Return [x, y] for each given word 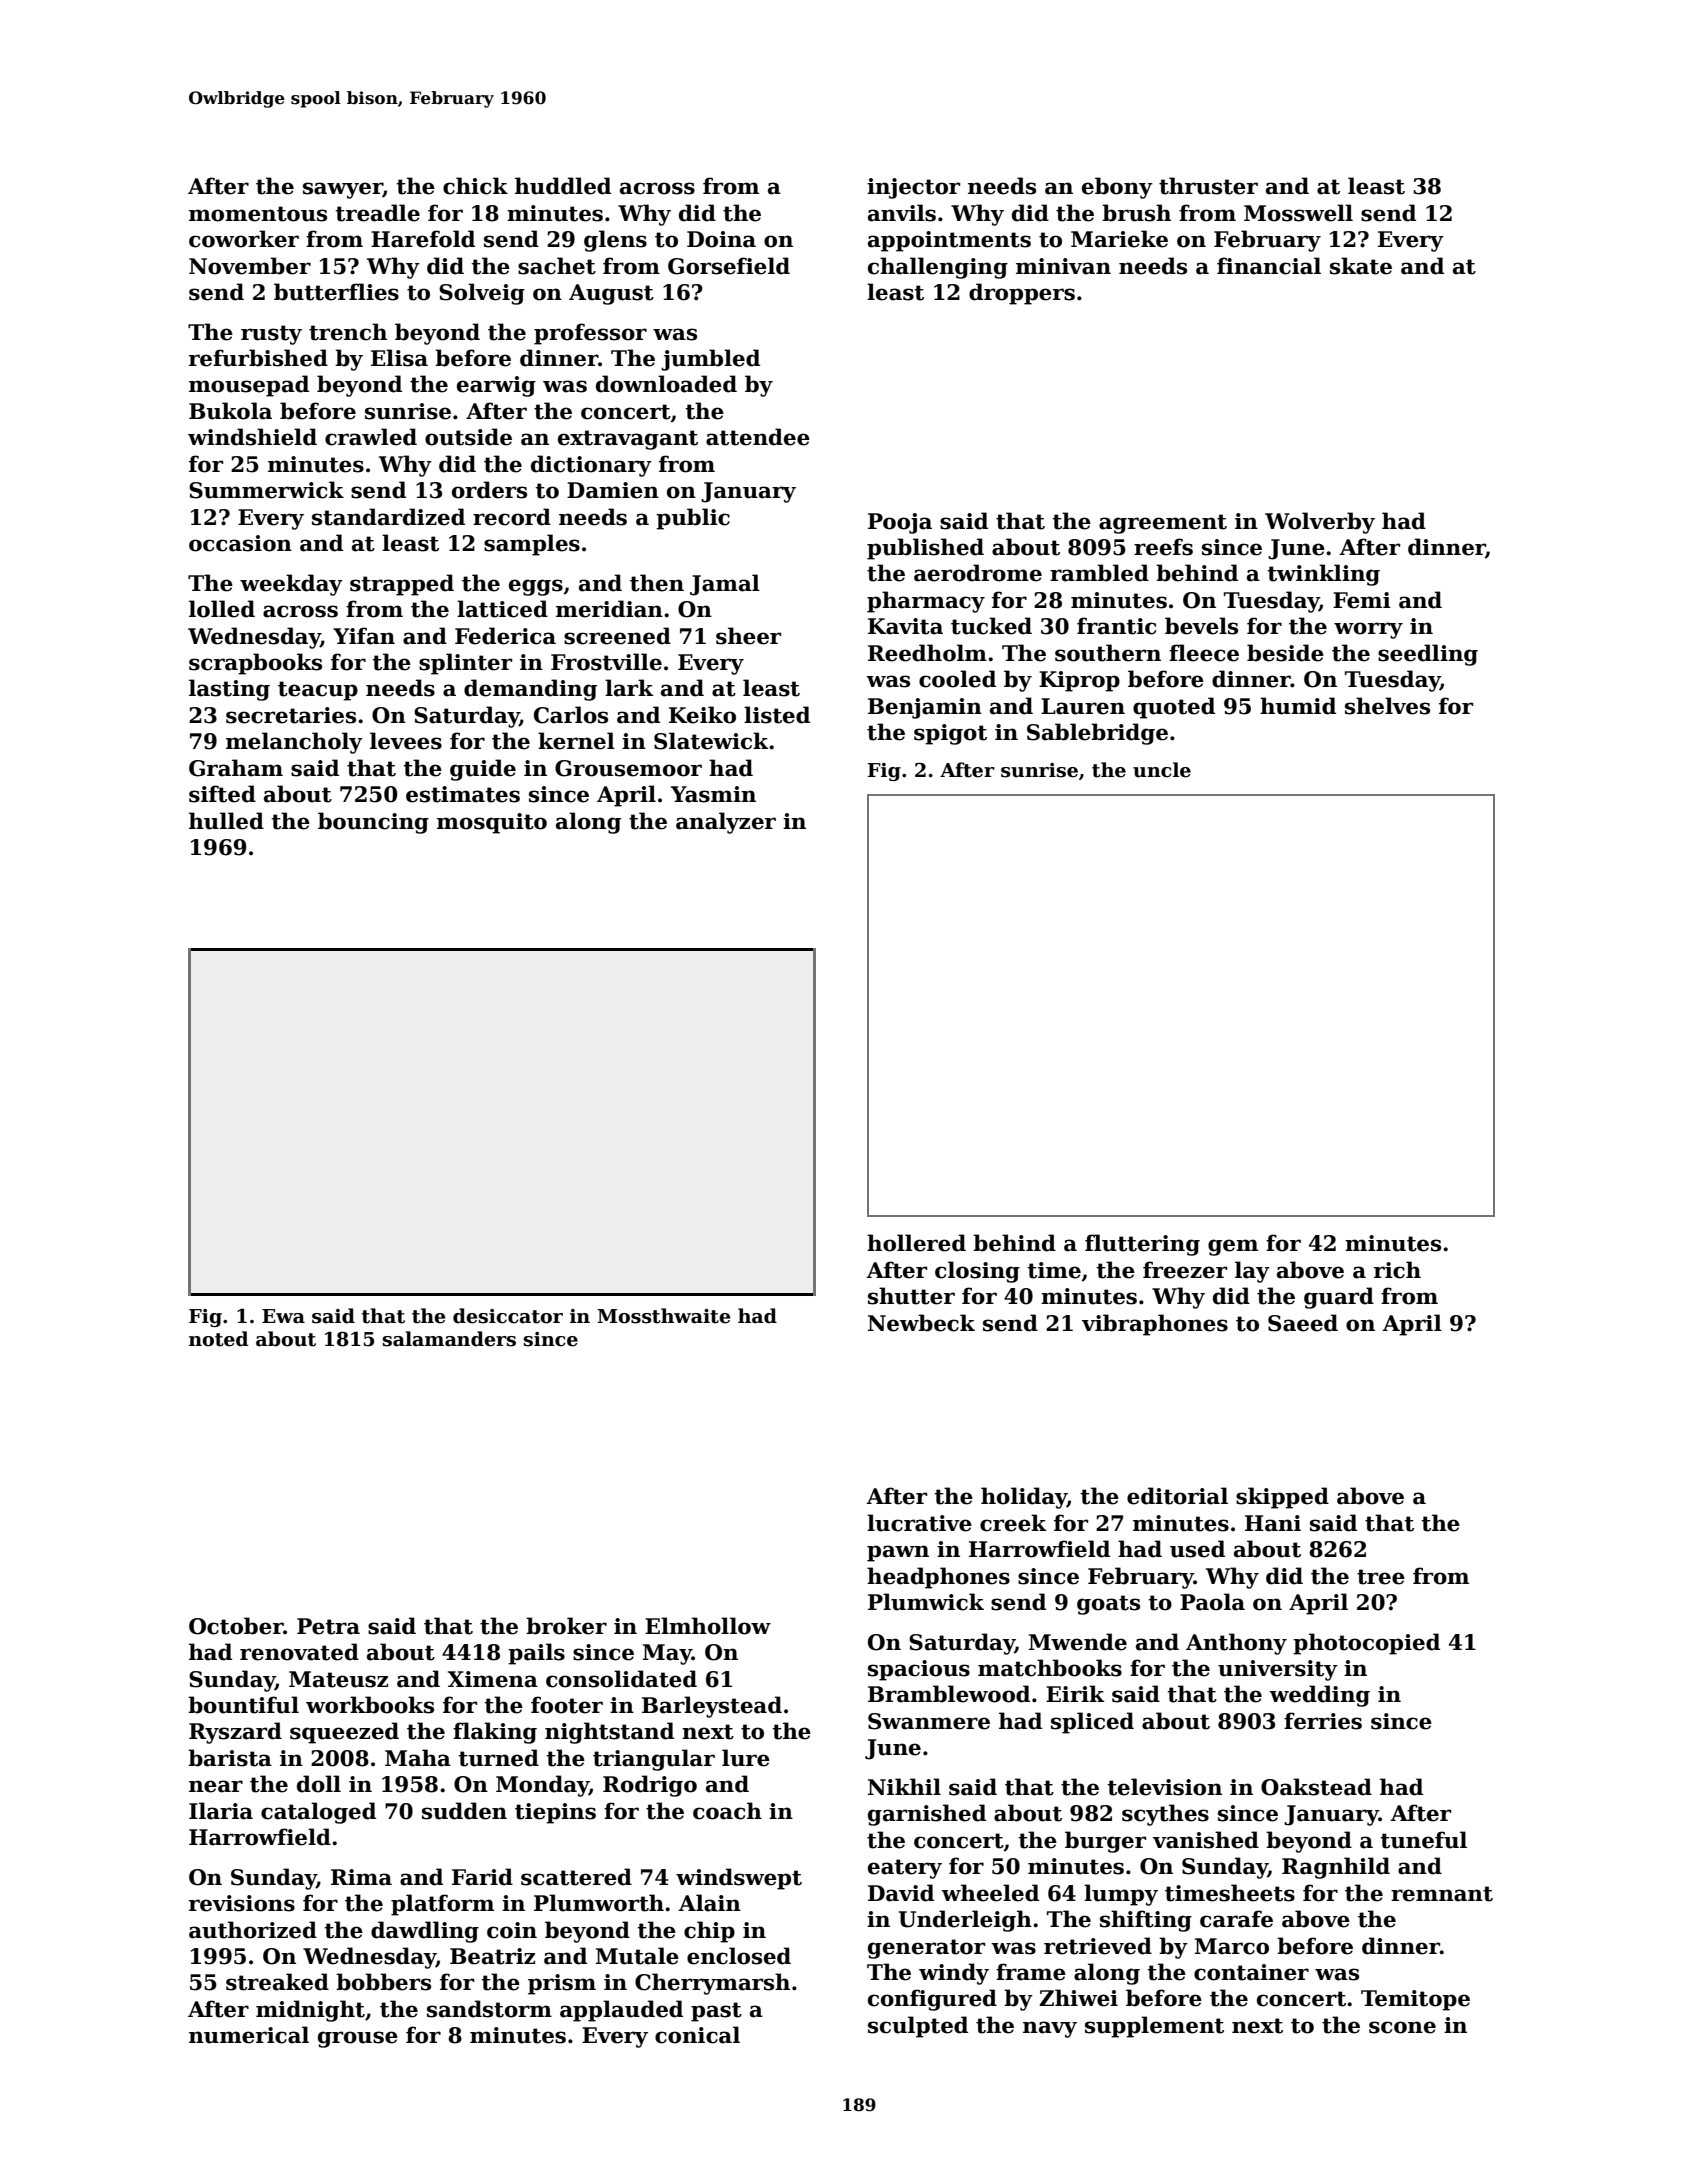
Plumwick [926, 1602]
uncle [1162, 770]
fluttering [1142, 1245]
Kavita [905, 626]
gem [1233, 1247]
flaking [495, 1733]
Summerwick [266, 490]
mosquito [492, 823]
